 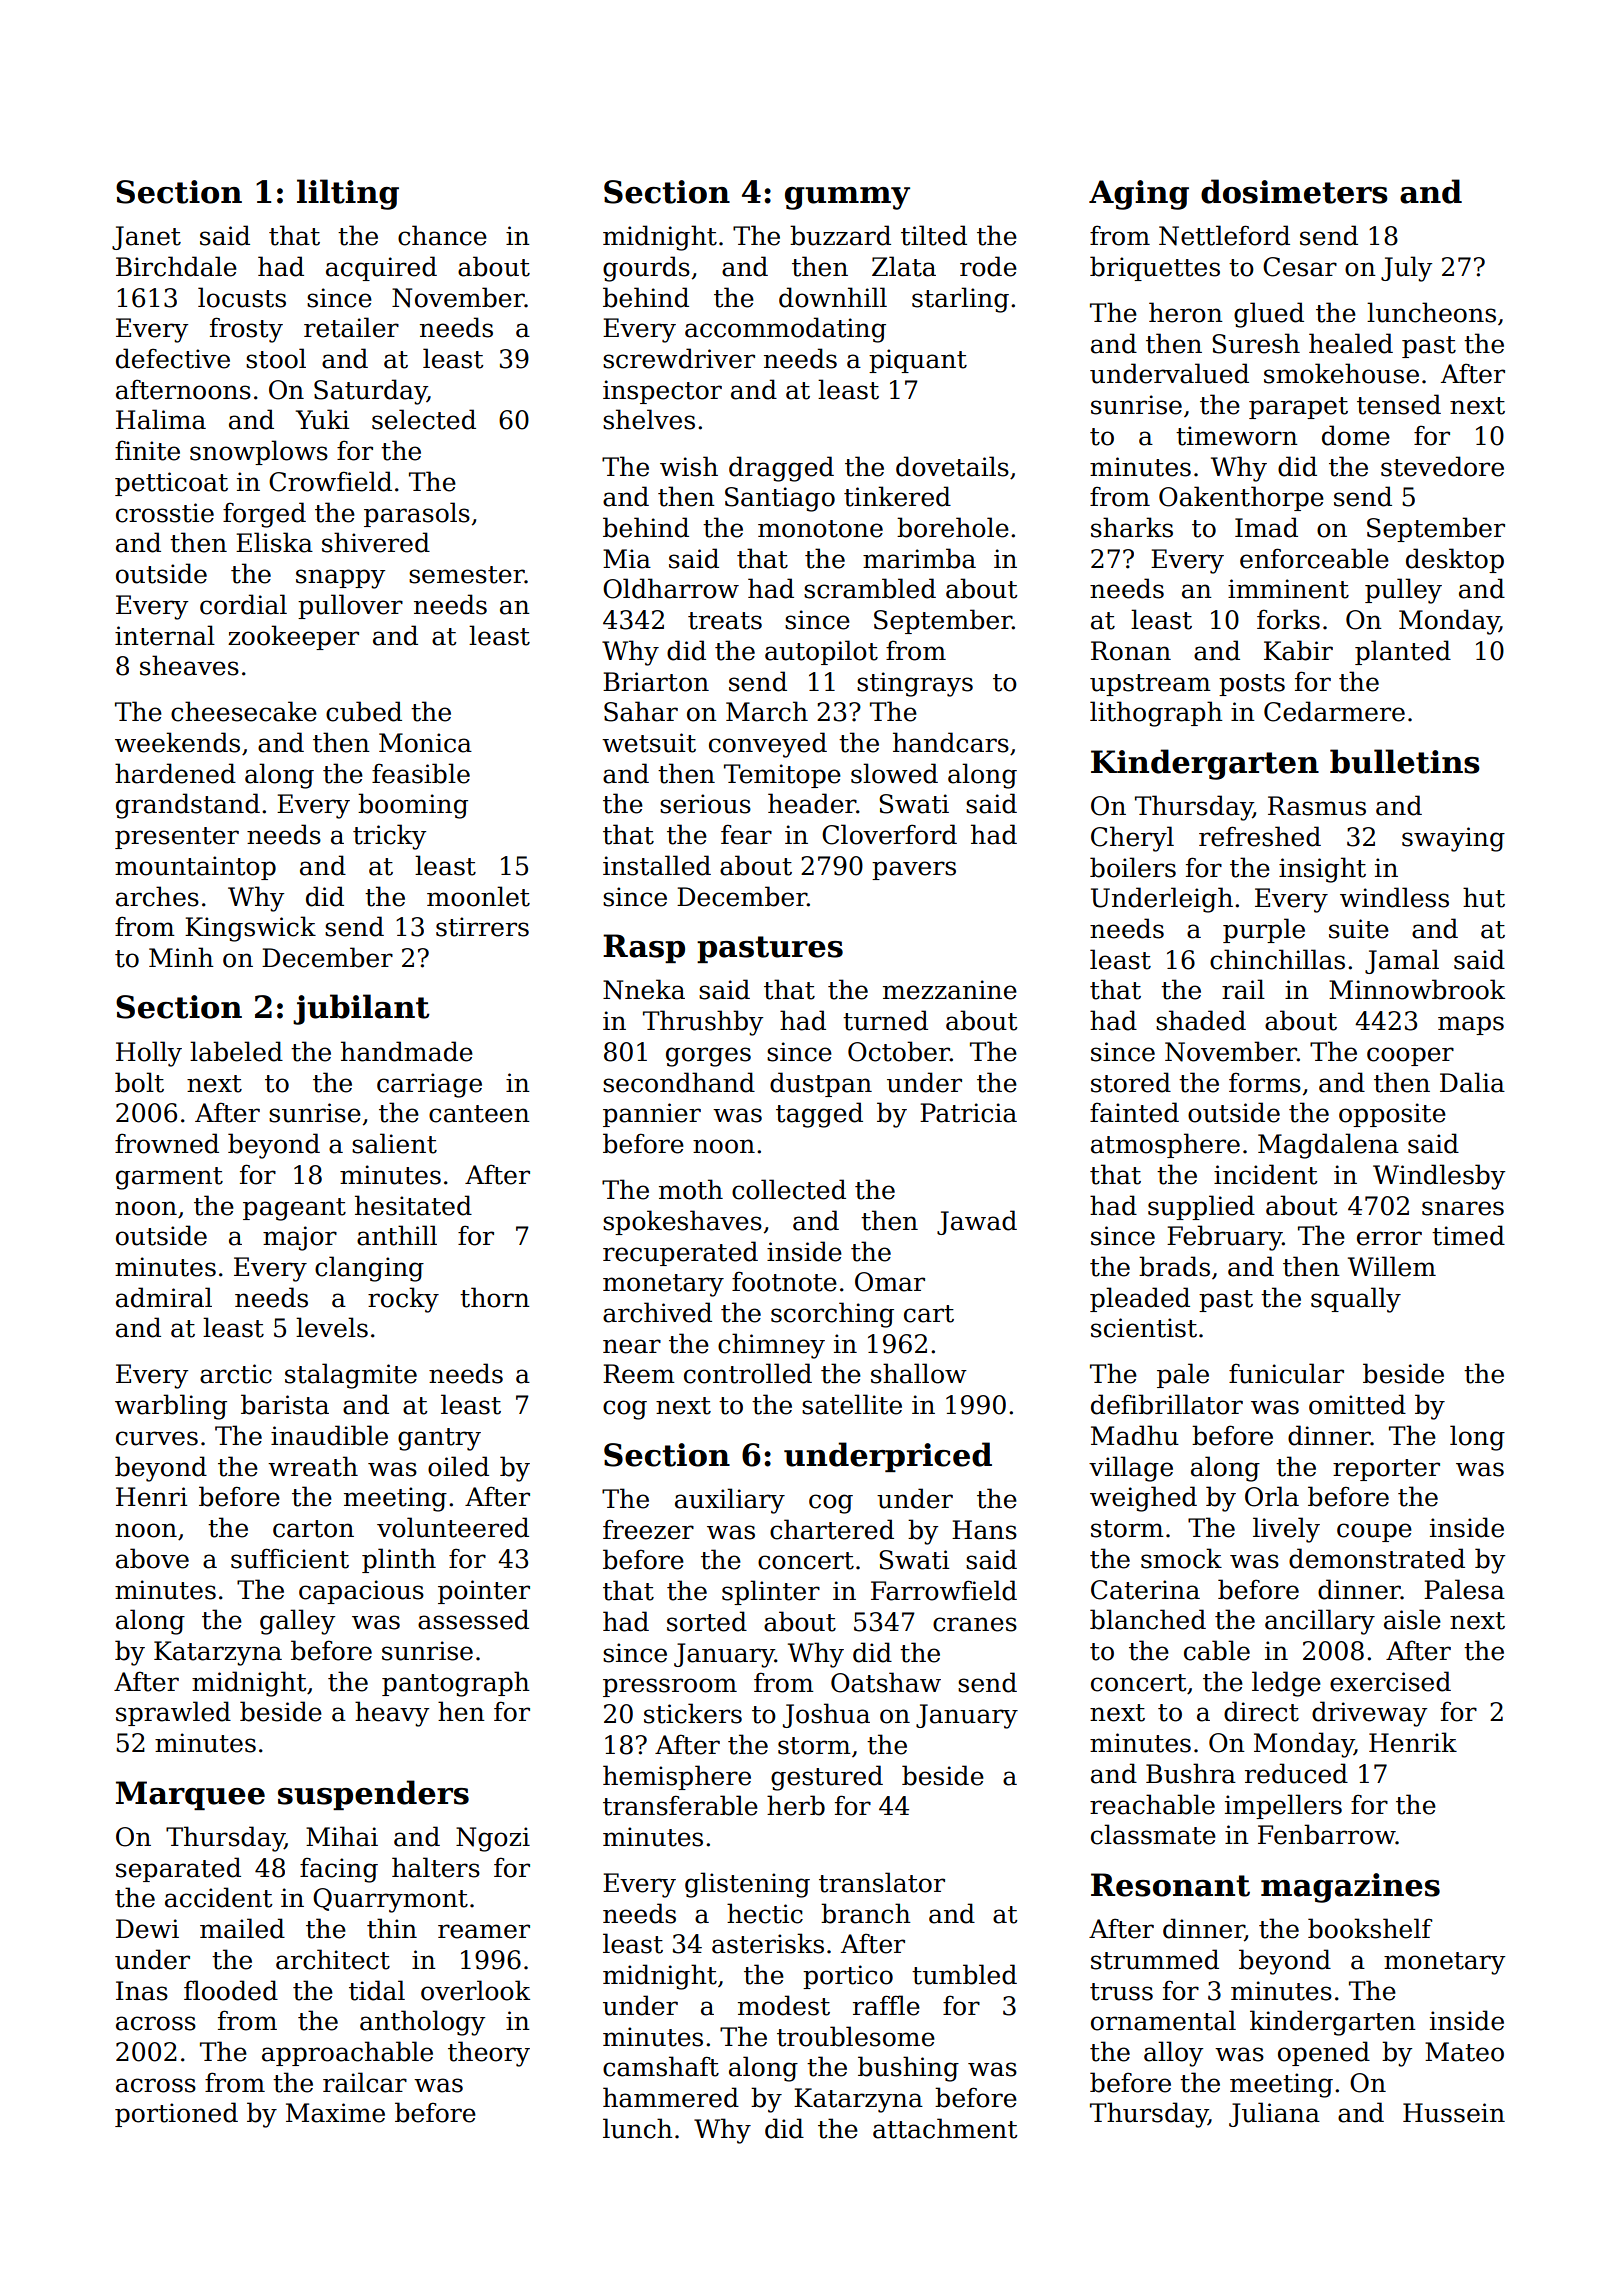 What do you see at coordinates (1468, 1235) in the screenshot?
I see `timed` at bounding box center [1468, 1235].
